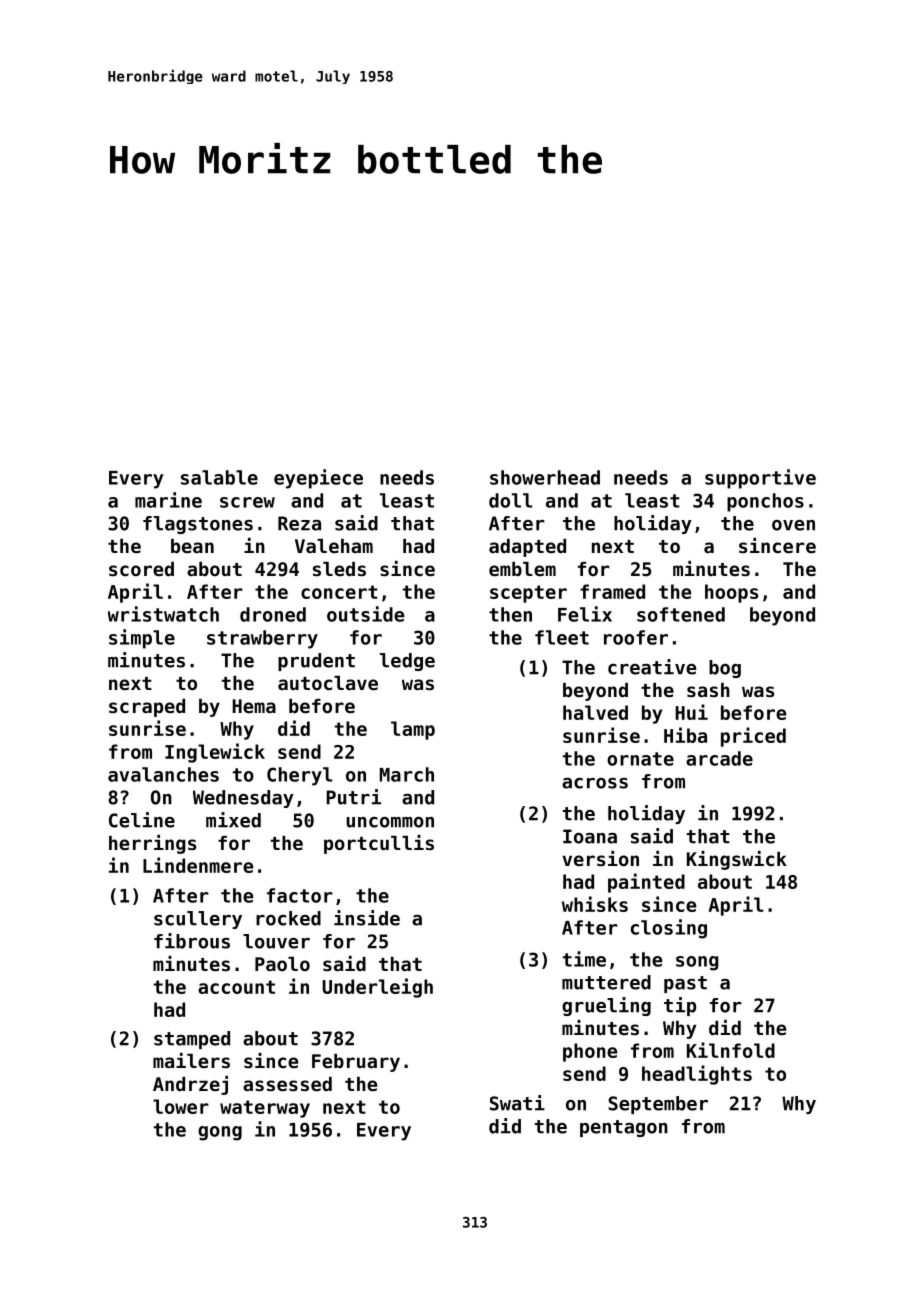 This document has height=1311, width=924. What do you see at coordinates (708, 690) in the document?
I see `sash` at bounding box center [708, 690].
